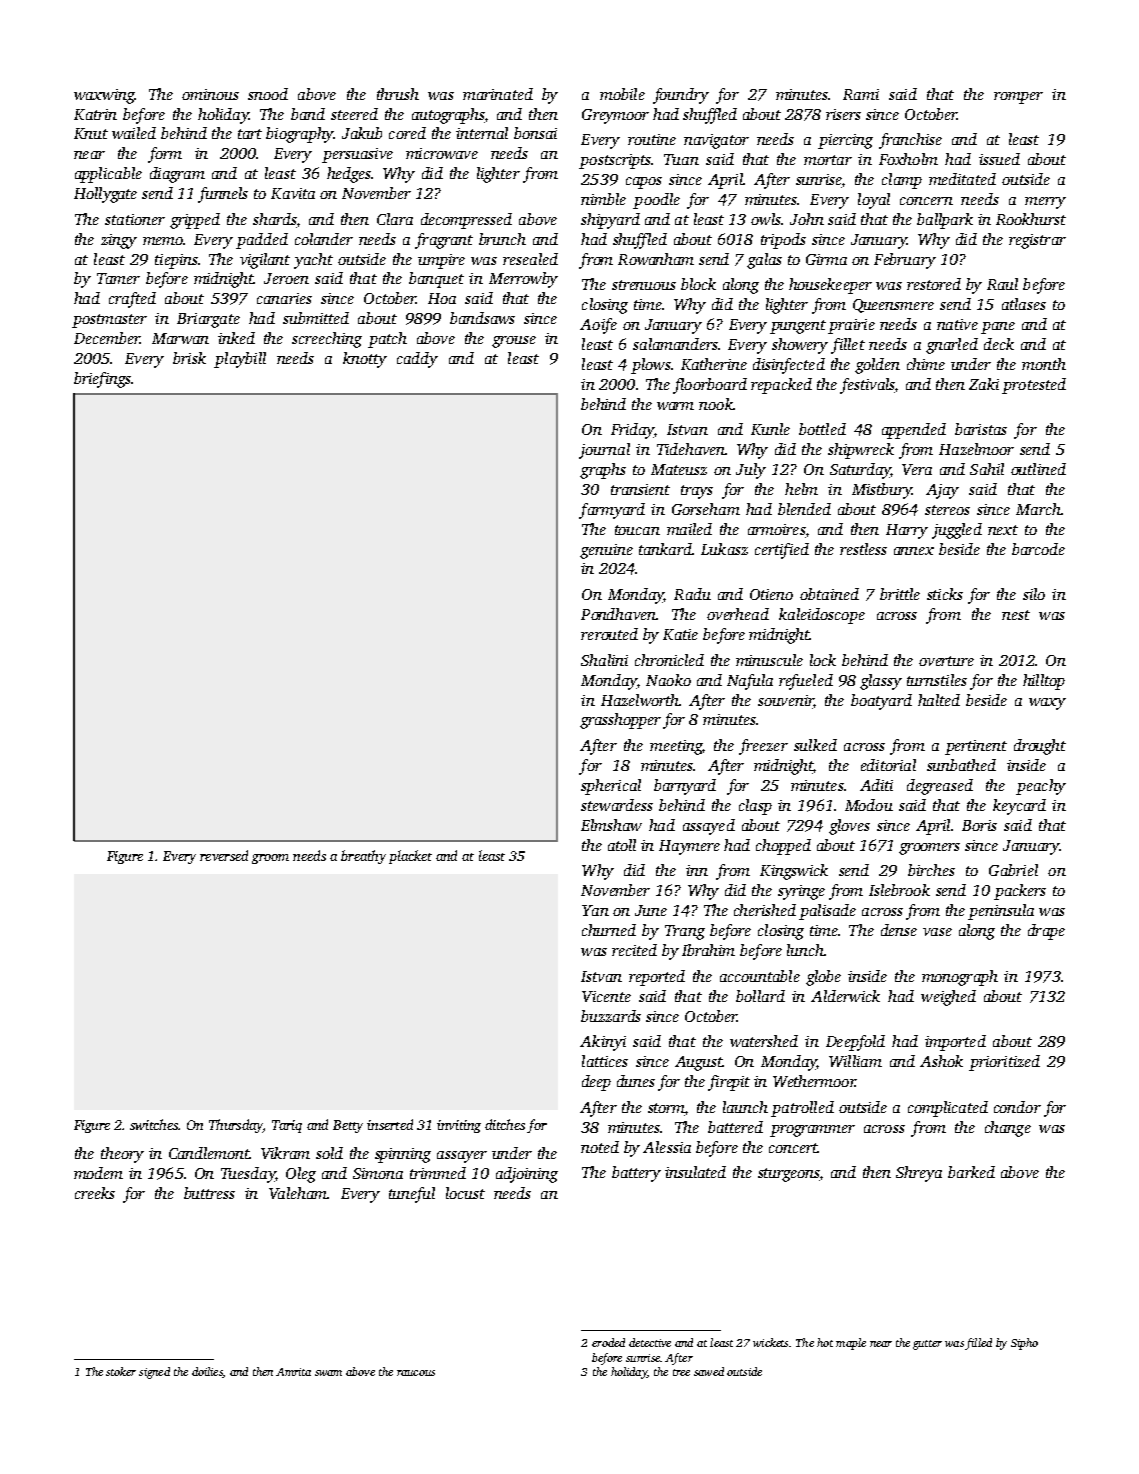 The width and height of the image is (1139, 1474). What do you see at coordinates (121, 1371) in the image?
I see `stoker` at bounding box center [121, 1371].
